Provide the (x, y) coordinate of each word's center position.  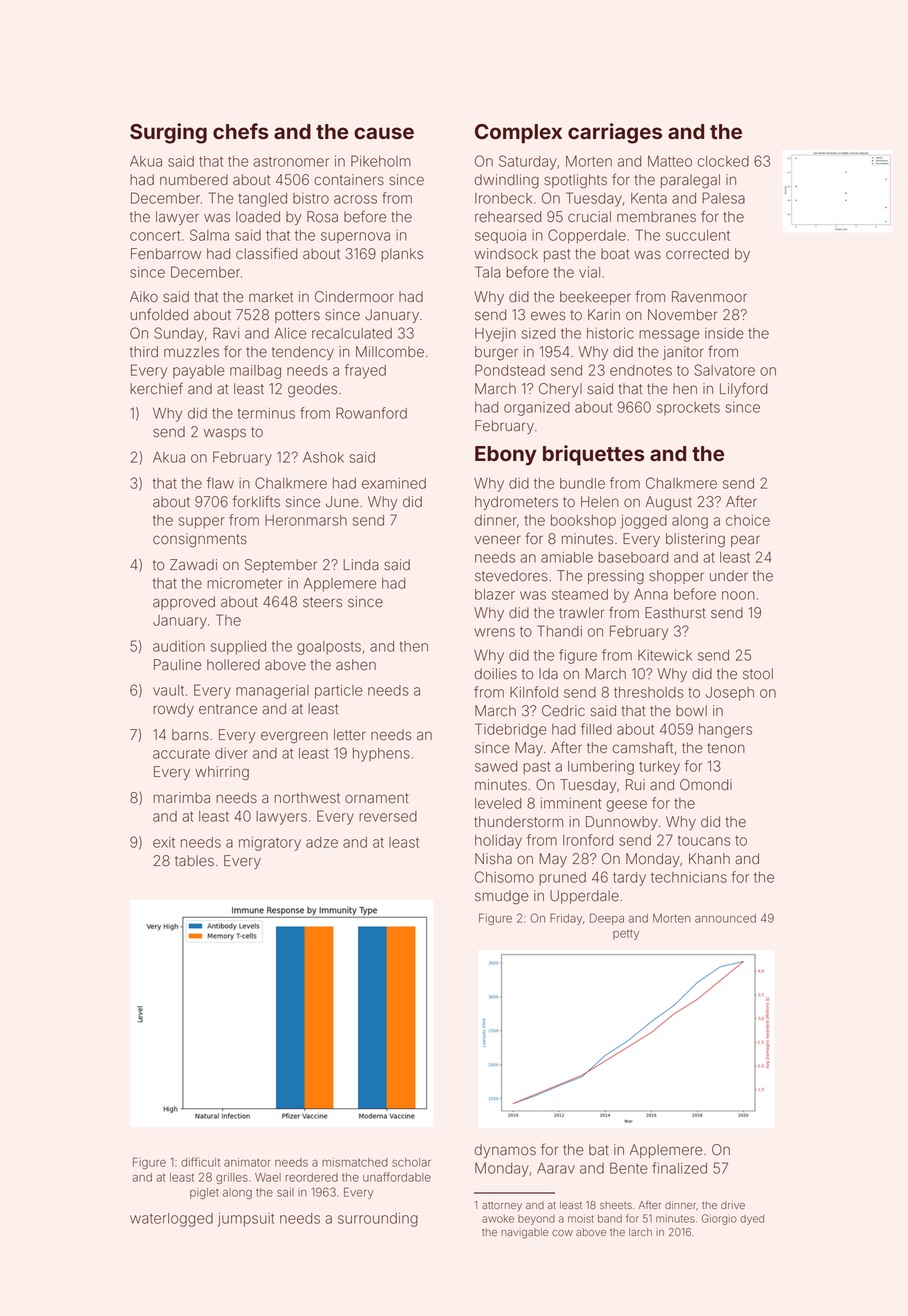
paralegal (690, 181)
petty (626, 935)
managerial (272, 692)
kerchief (156, 388)
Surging (168, 133)
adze (322, 842)
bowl (691, 711)
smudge (502, 897)
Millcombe (390, 352)
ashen (356, 665)
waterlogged (171, 1220)
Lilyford (743, 389)
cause (384, 133)
